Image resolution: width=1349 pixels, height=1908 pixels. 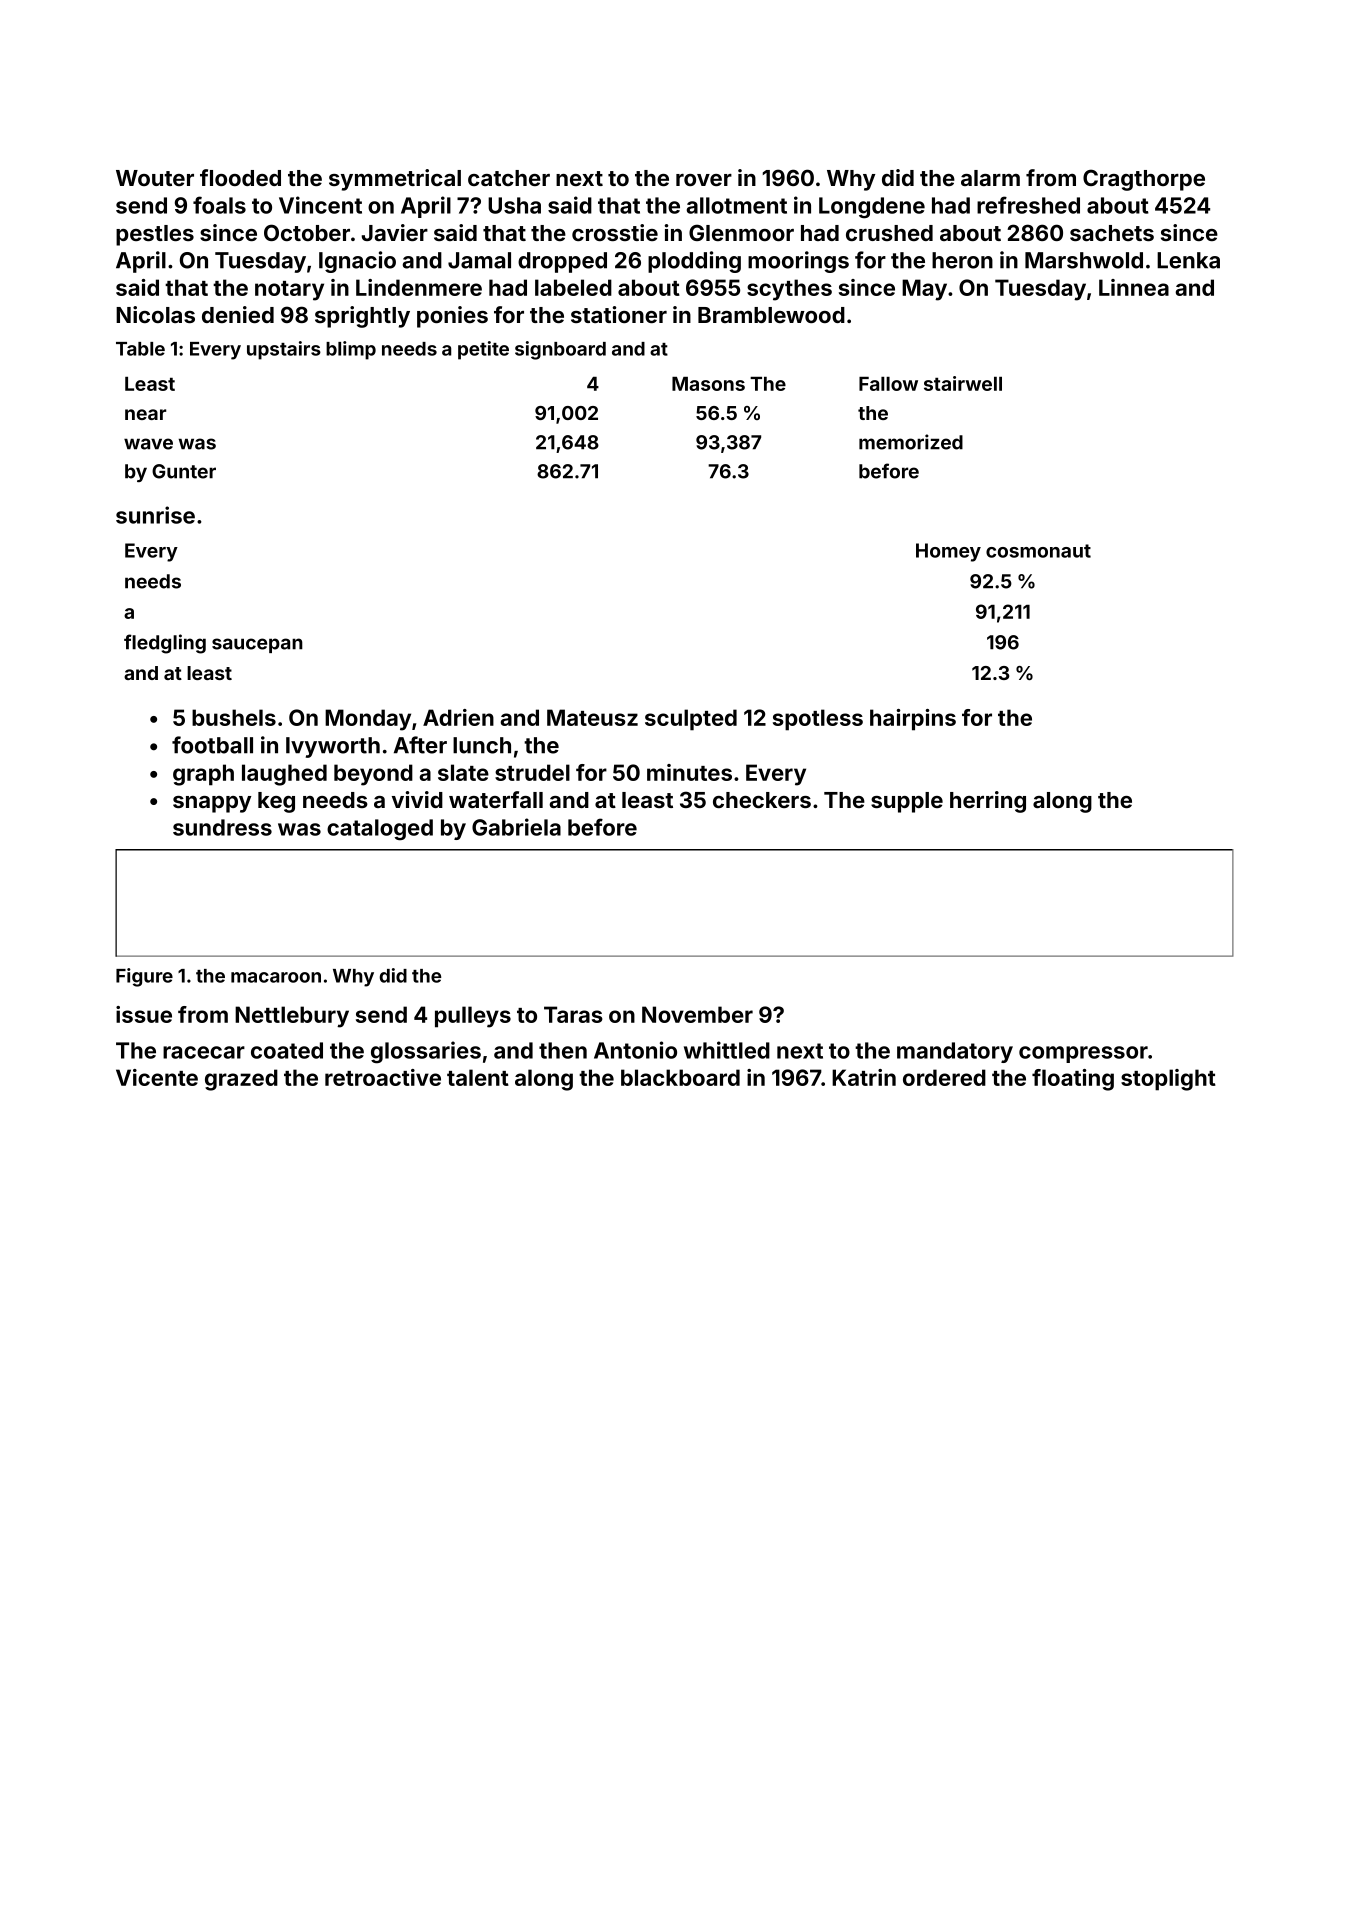 I want to click on racecar, so click(x=204, y=1052).
